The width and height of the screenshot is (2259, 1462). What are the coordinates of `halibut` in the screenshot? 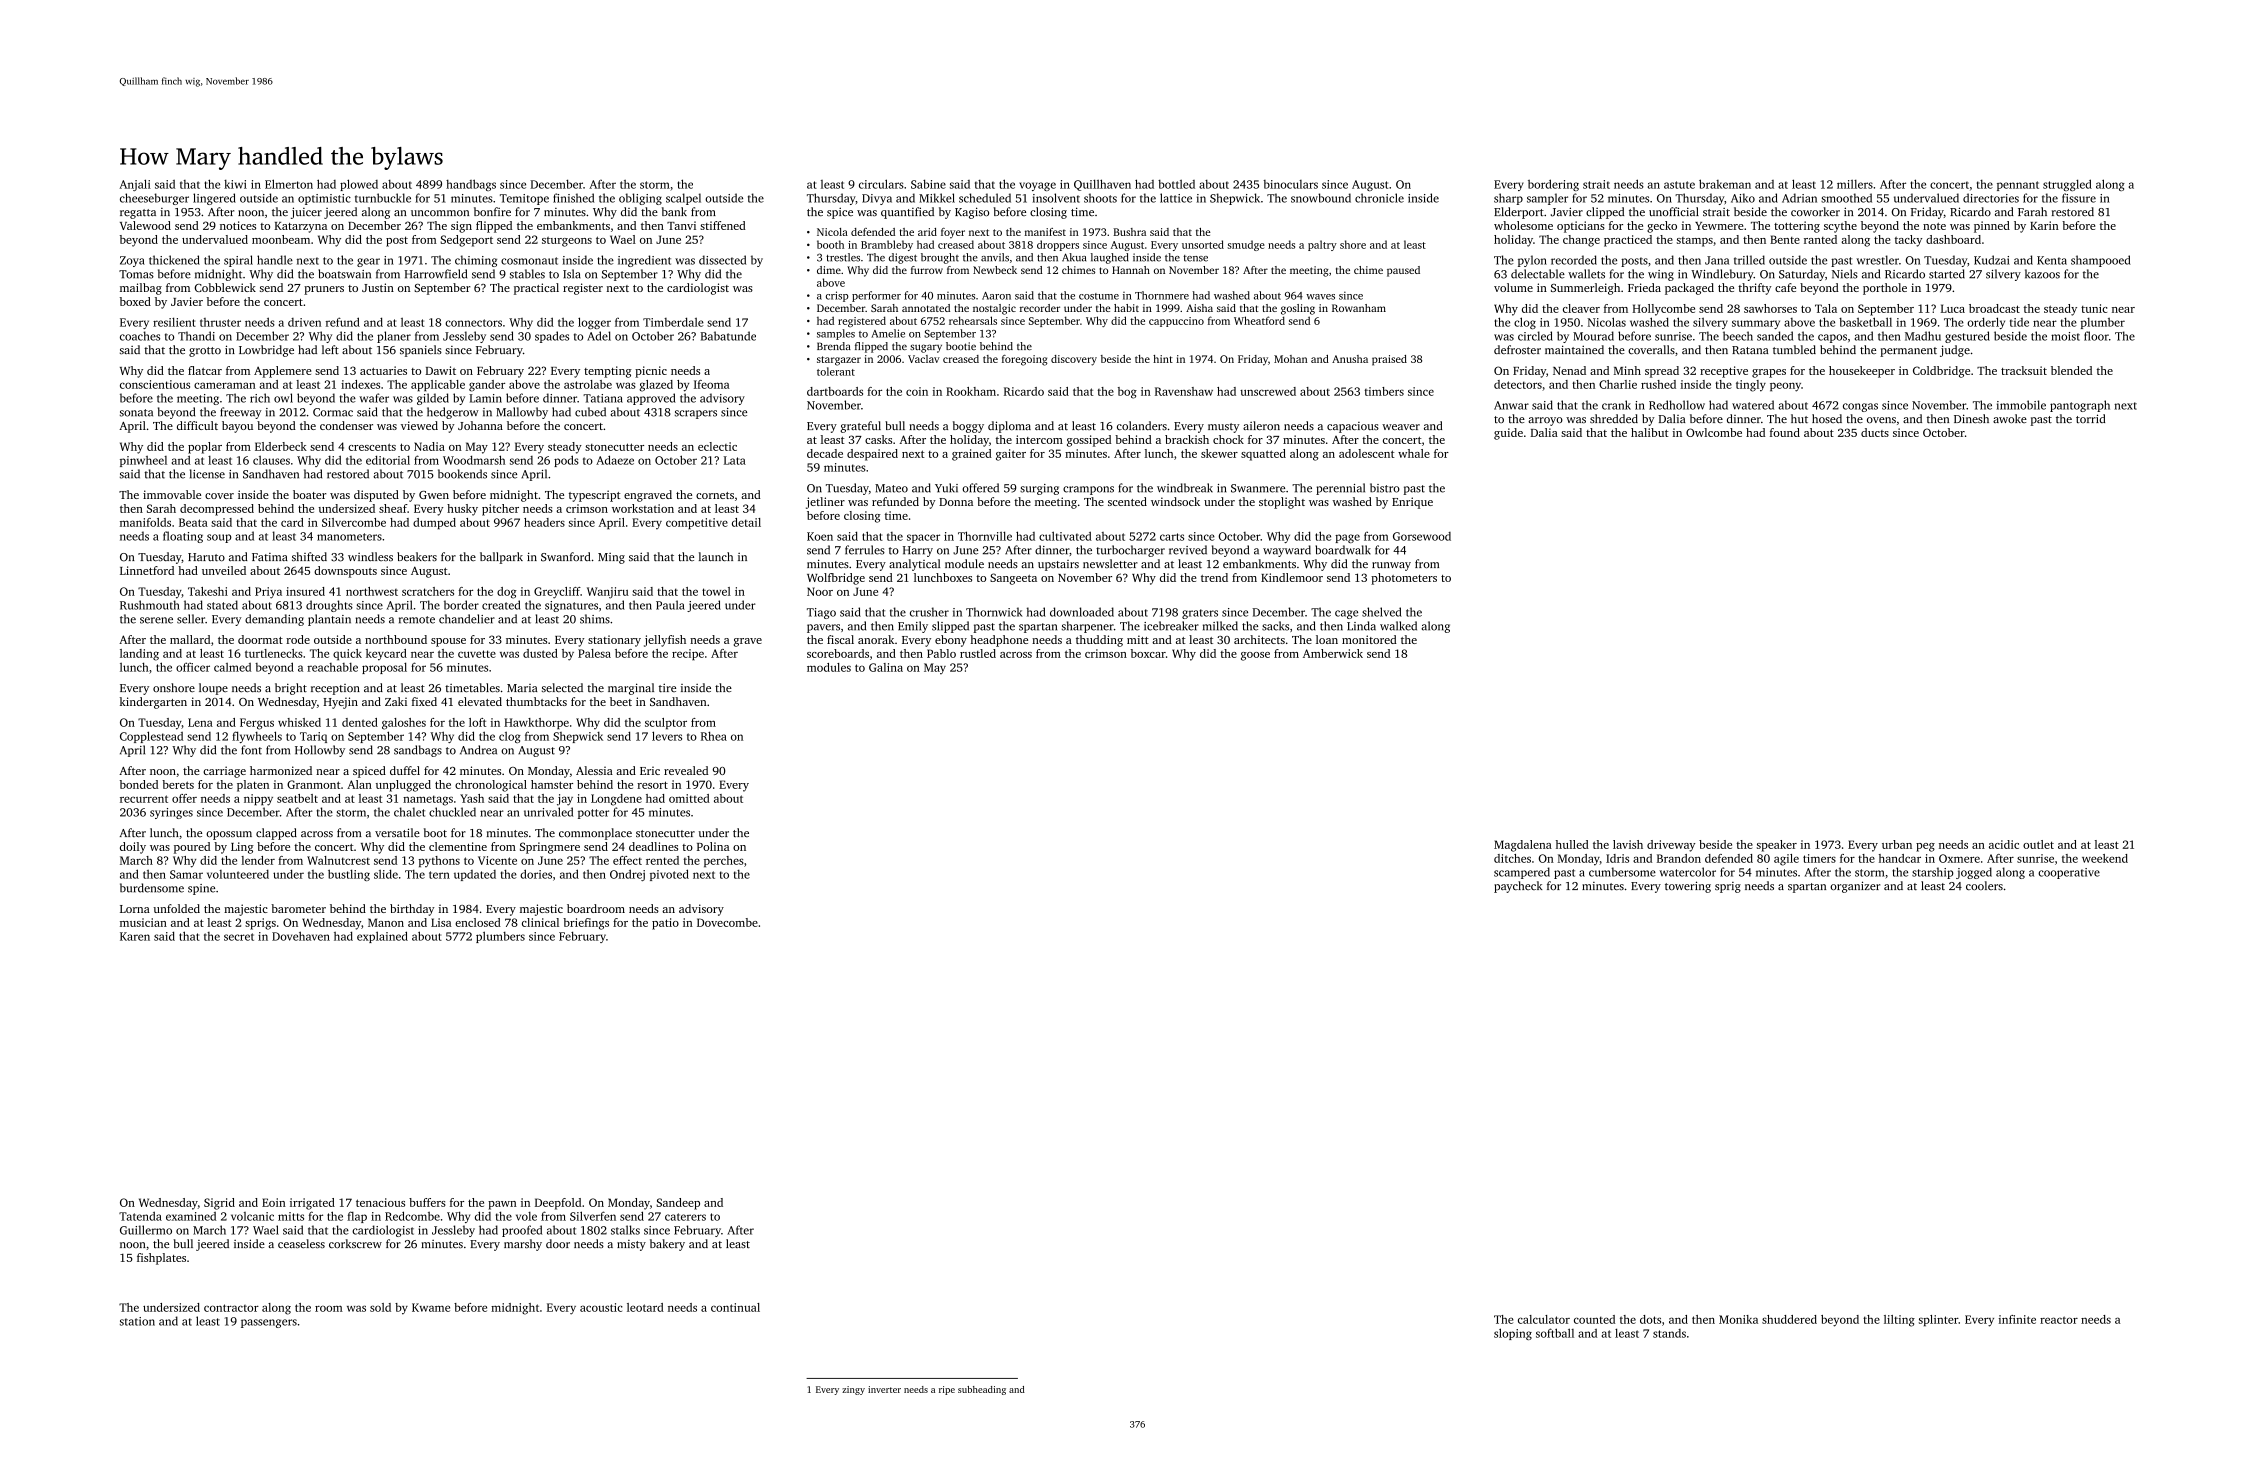 It's located at (1650, 432).
